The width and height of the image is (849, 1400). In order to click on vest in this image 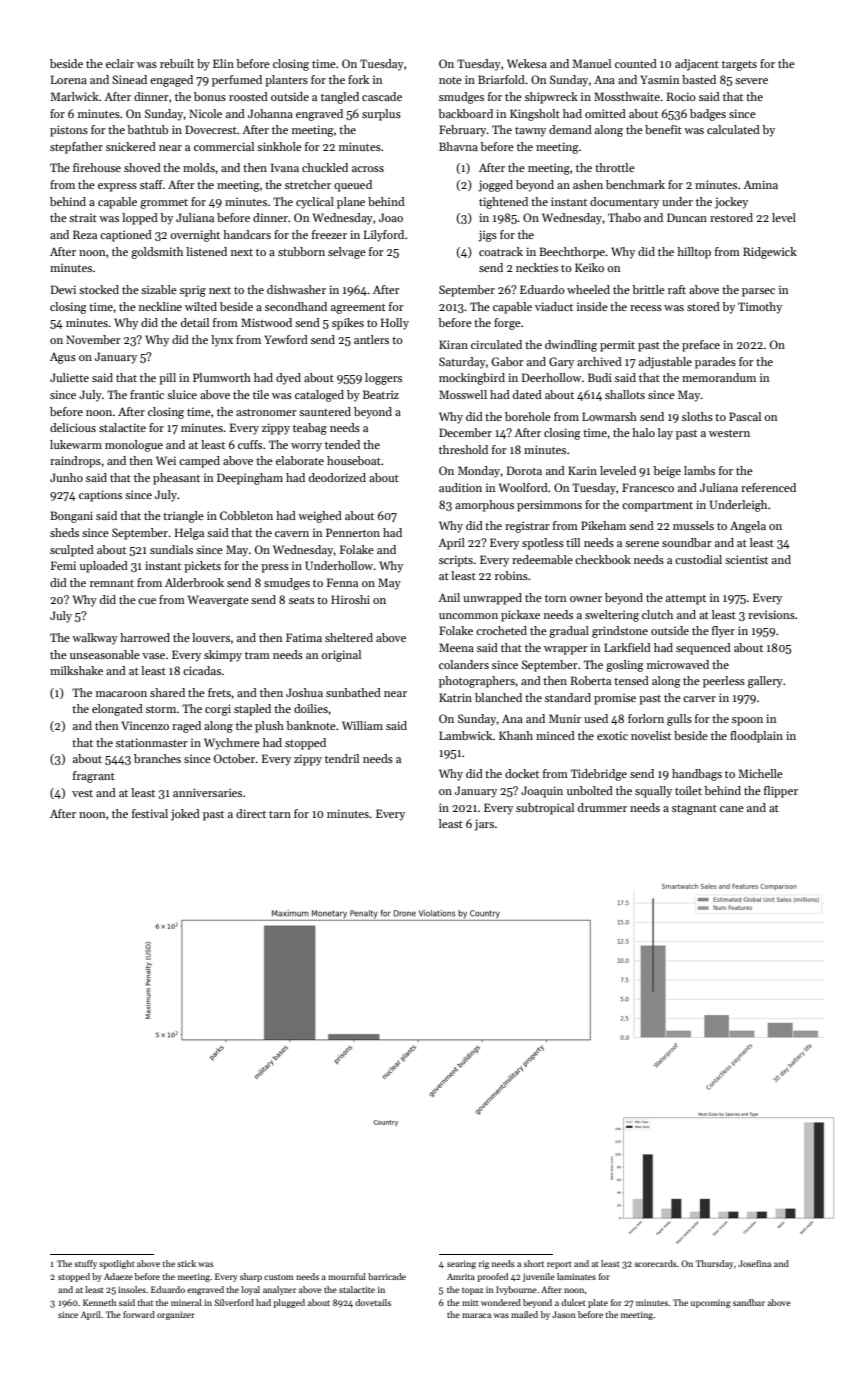, I will do `click(82, 793)`.
